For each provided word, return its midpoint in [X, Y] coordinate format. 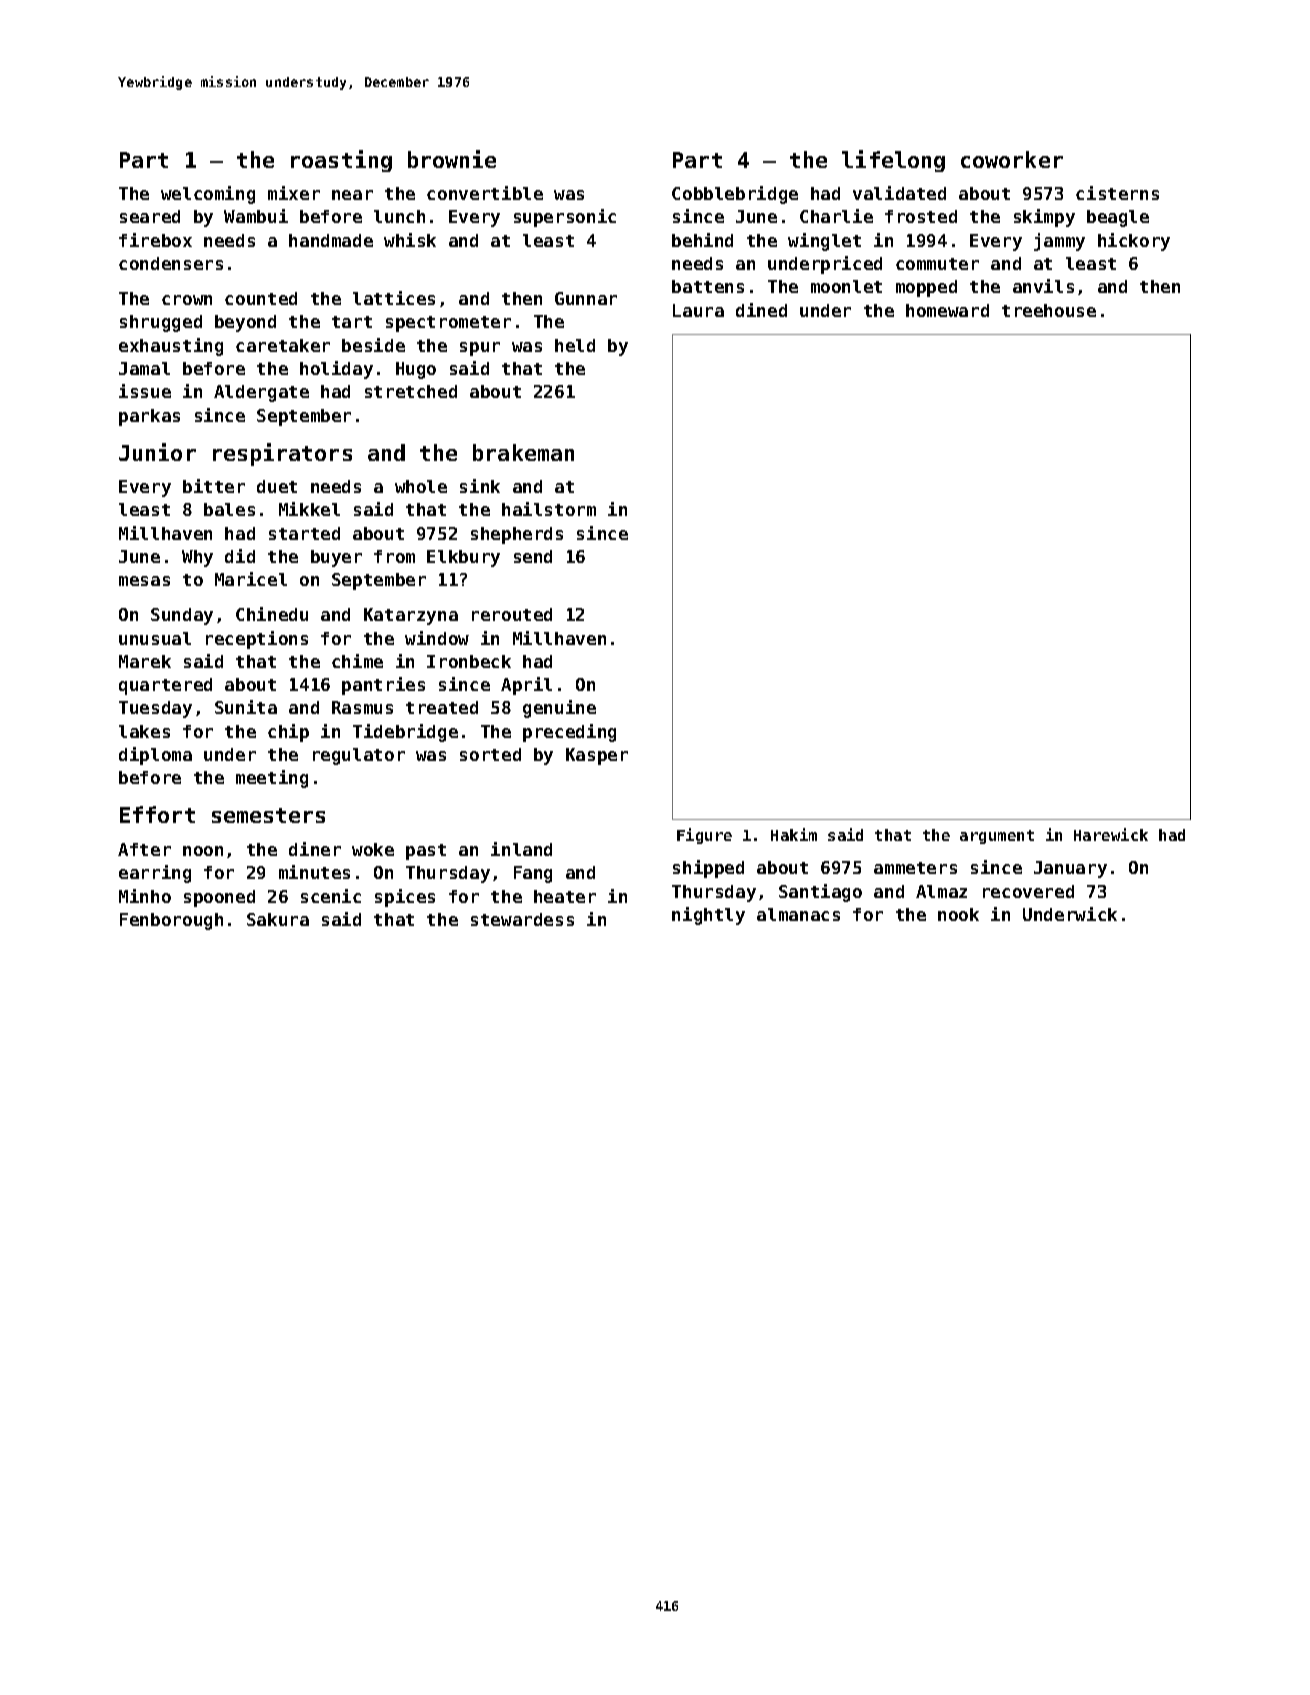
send [533, 556]
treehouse [1049, 310]
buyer [336, 558]
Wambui [256, 216]
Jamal [144, 368]
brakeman [523, 452]
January [1070, 869]
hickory [1134, 242]
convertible [485, 193]
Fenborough [171, 921]
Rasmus [362, 707]
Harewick [1111, 834]
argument [997, 837]
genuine [559, 709]
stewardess [522, 919]
